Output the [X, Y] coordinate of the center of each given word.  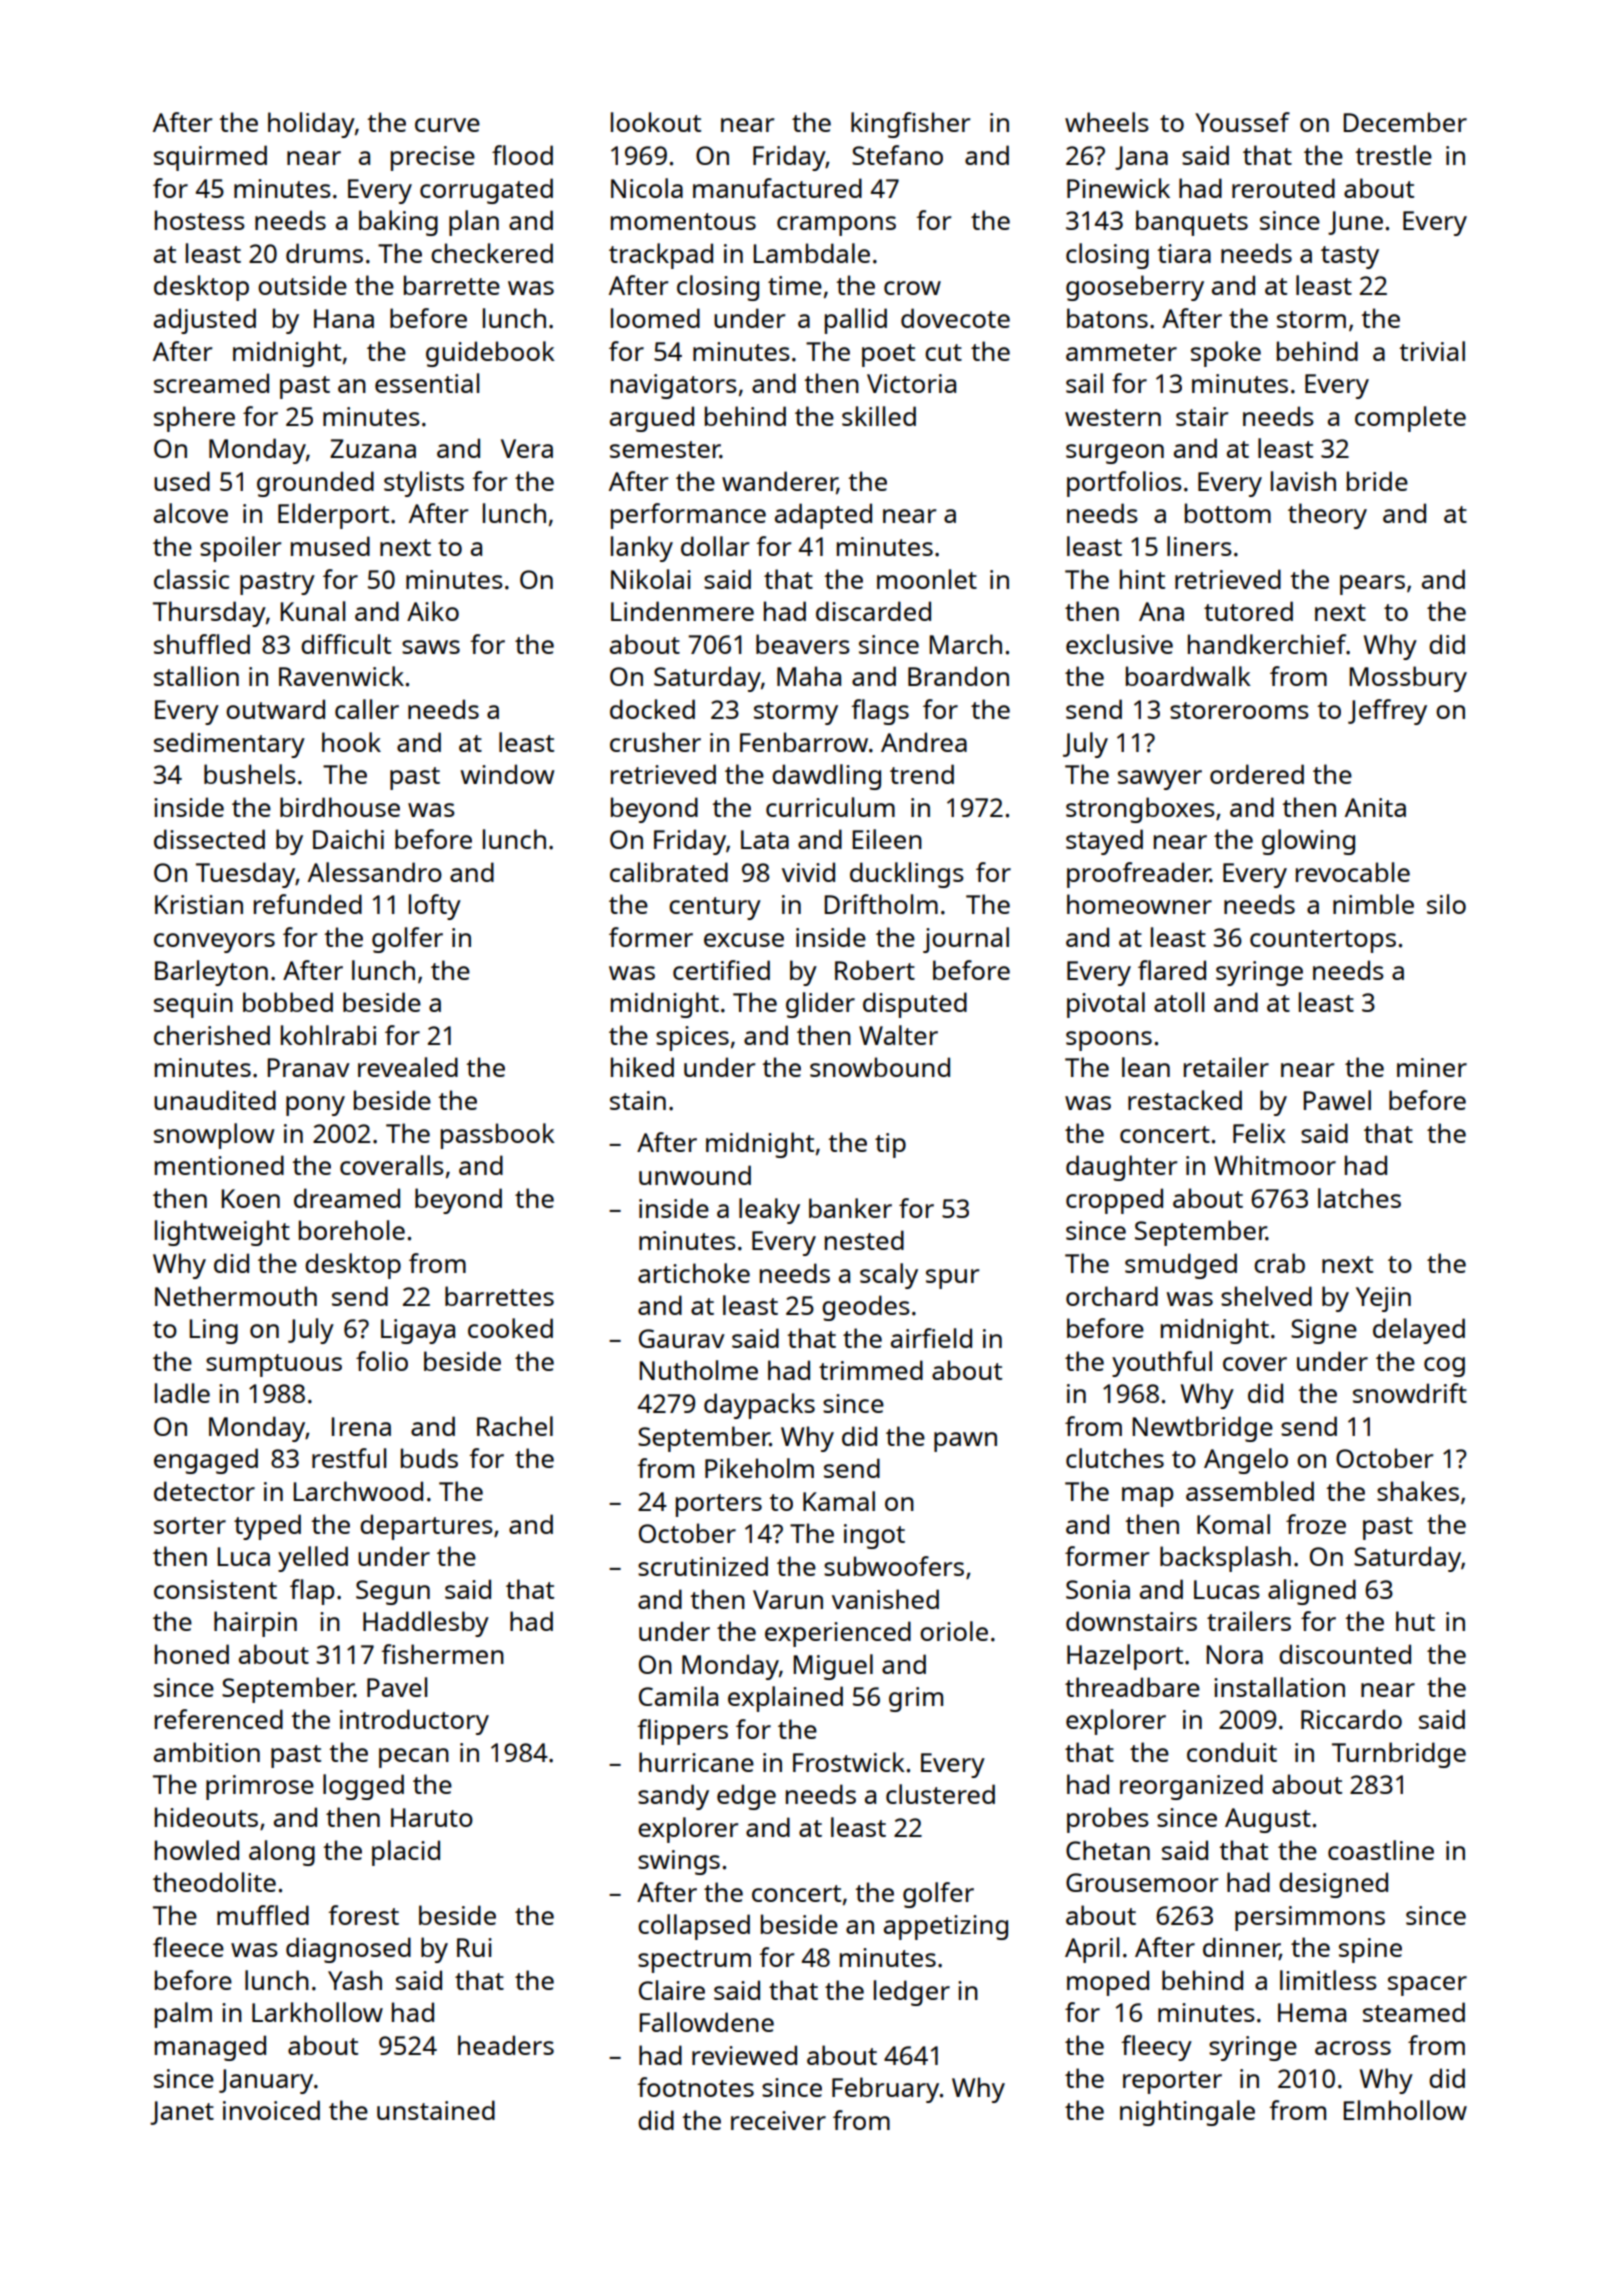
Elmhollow [1405, 2110]
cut [943, 352]
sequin [193, 1005]
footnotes [695, 2087]
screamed [211, 383]
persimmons [1310, 1918]
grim [916, 1699]
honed [192, 1654]
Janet [182, 2113]
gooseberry [1135, 288]
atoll [1179, 1002]
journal [966, 940]
